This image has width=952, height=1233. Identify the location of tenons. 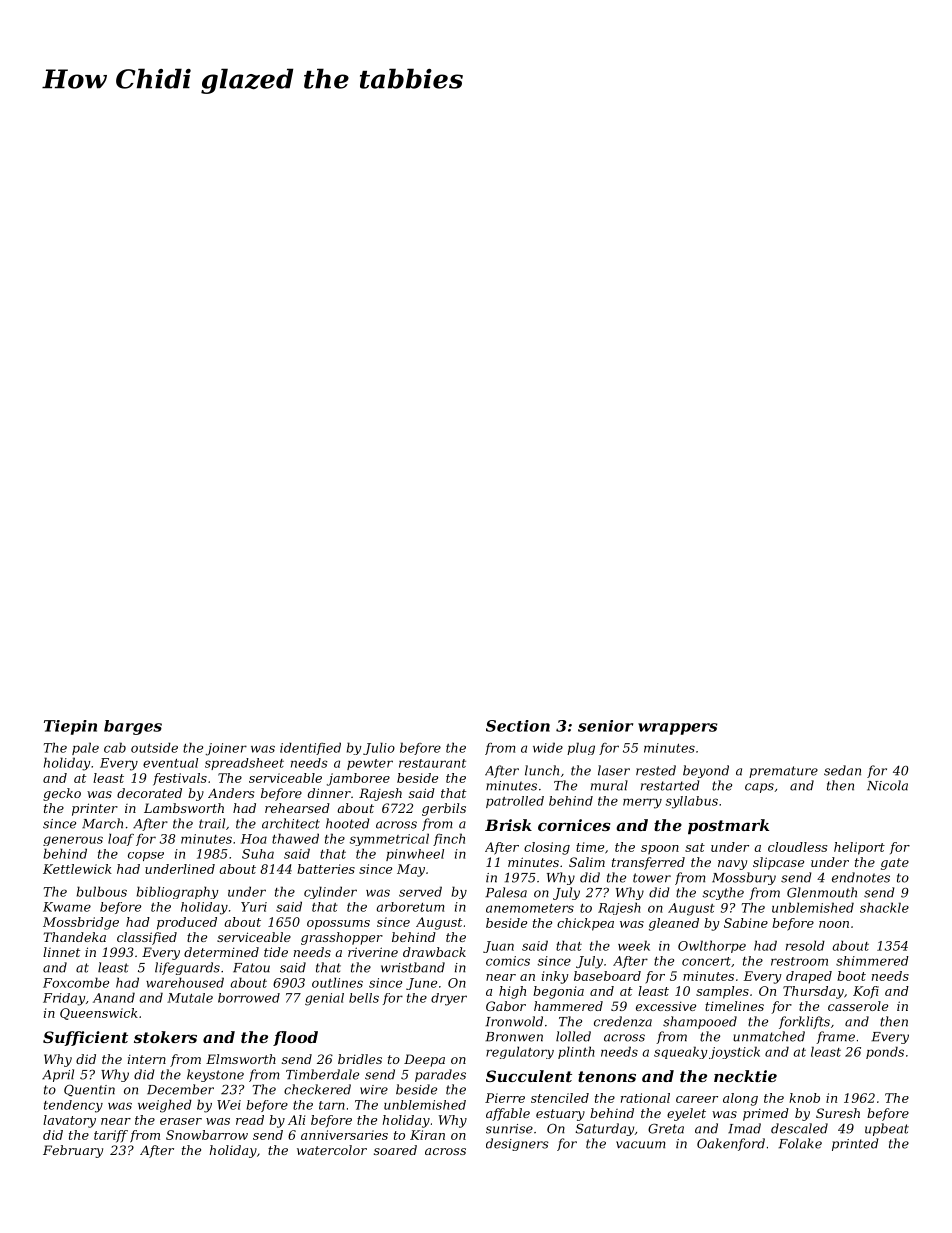
(607, 1076).
